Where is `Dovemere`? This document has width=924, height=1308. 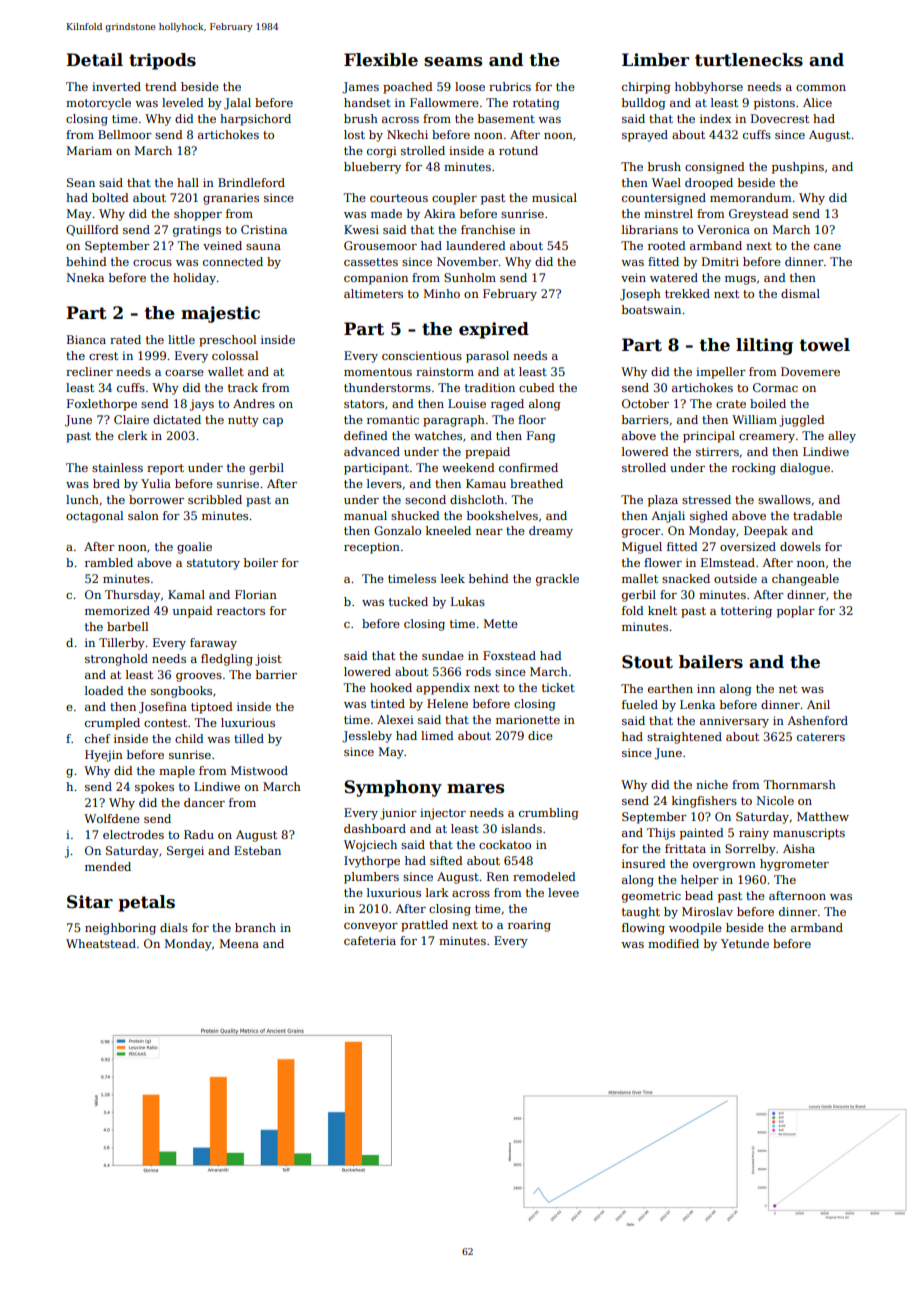 Dovemere is located at coordinates (810, 371).
